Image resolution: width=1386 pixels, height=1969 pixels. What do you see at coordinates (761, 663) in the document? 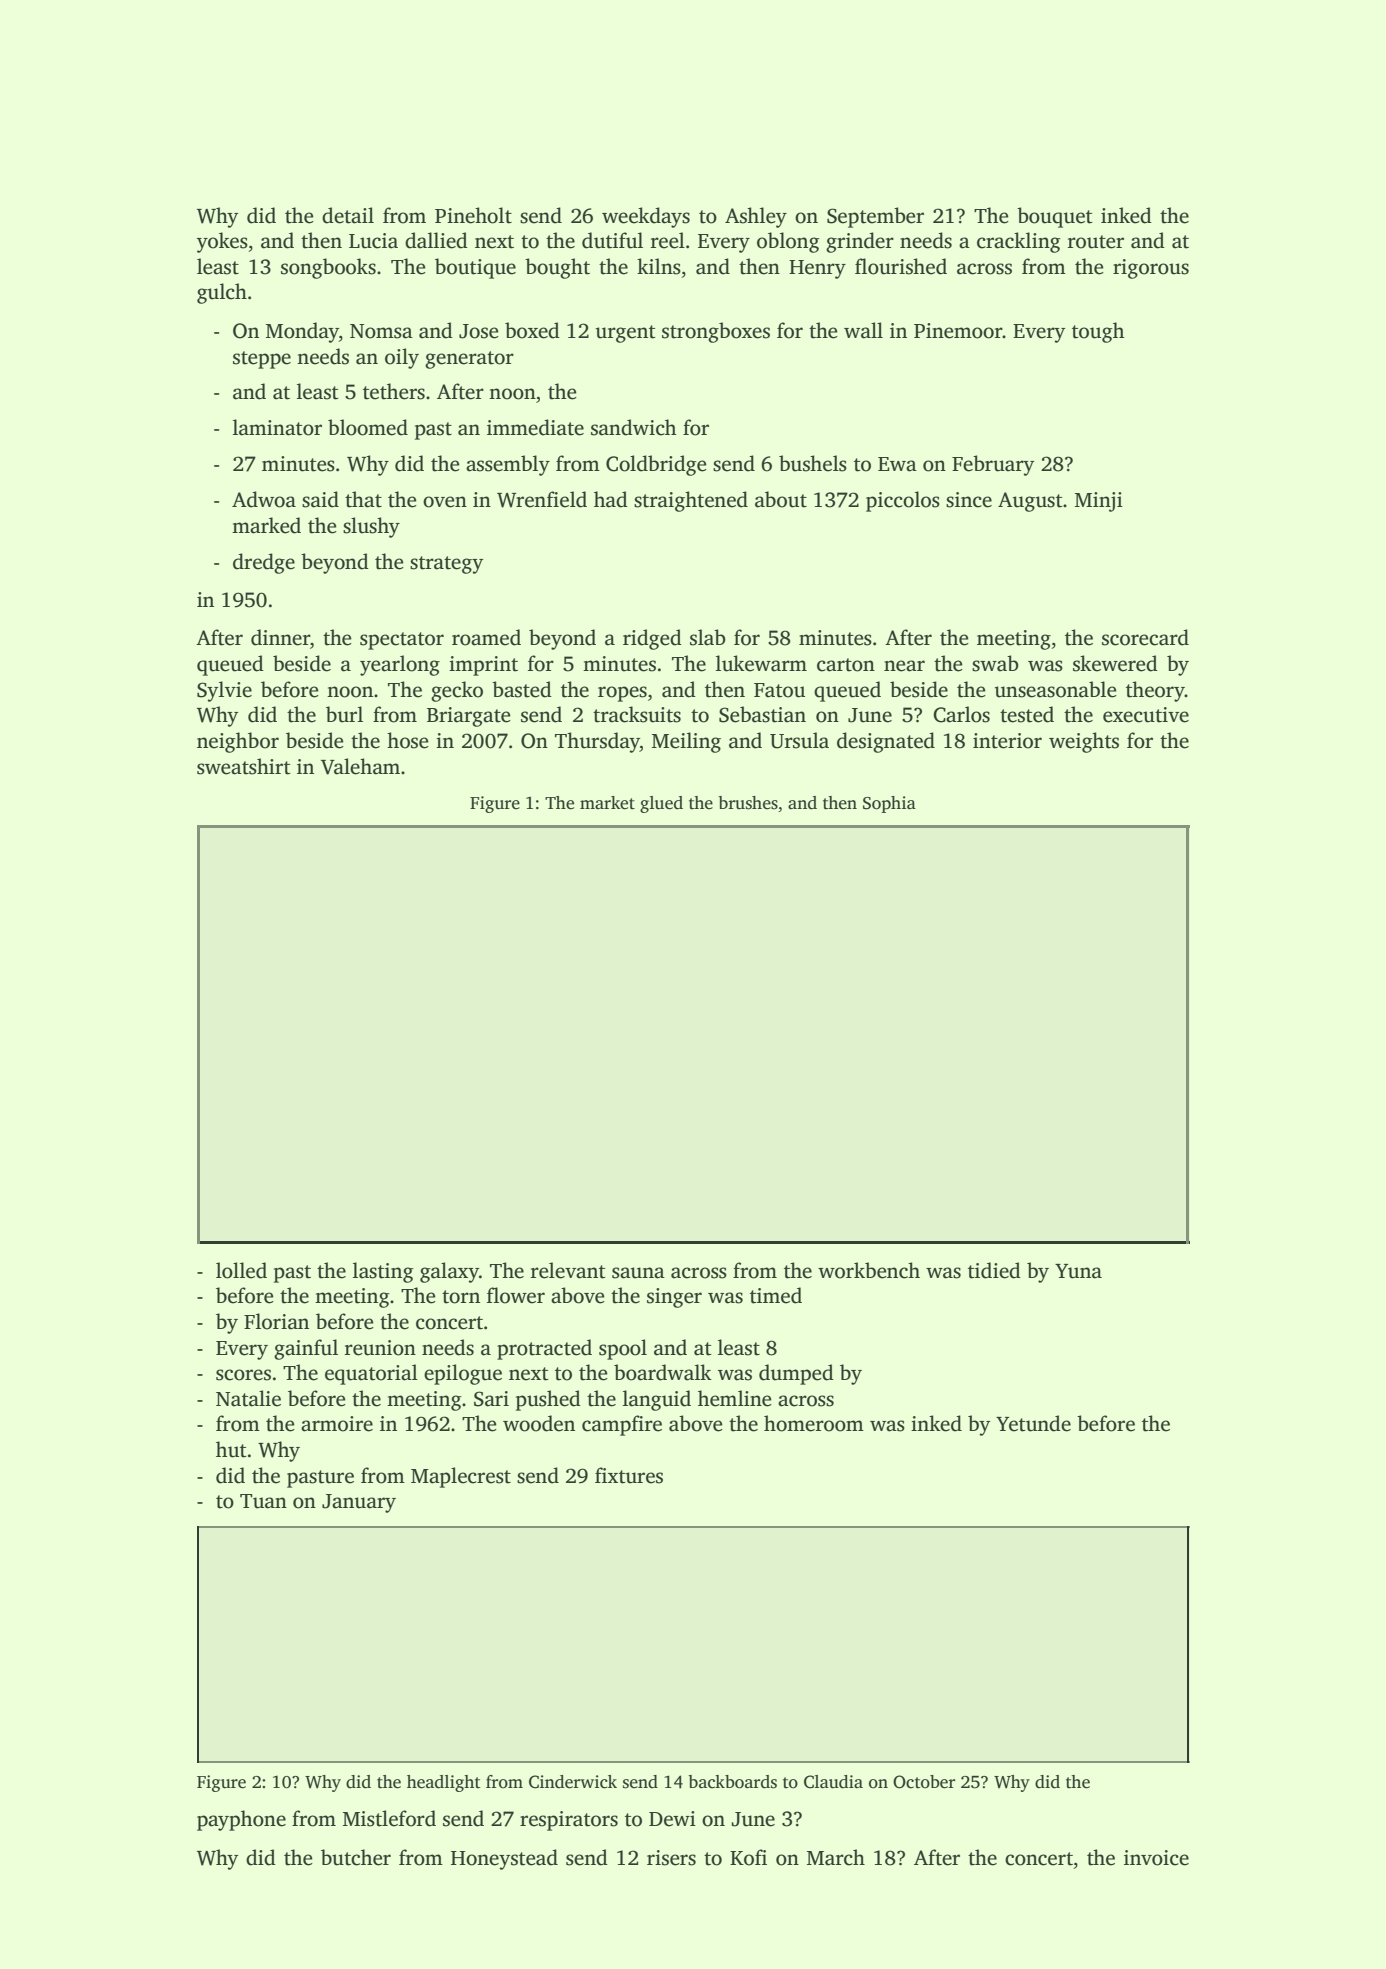
I see `lukewarm` at bounding box center [761, 663].
